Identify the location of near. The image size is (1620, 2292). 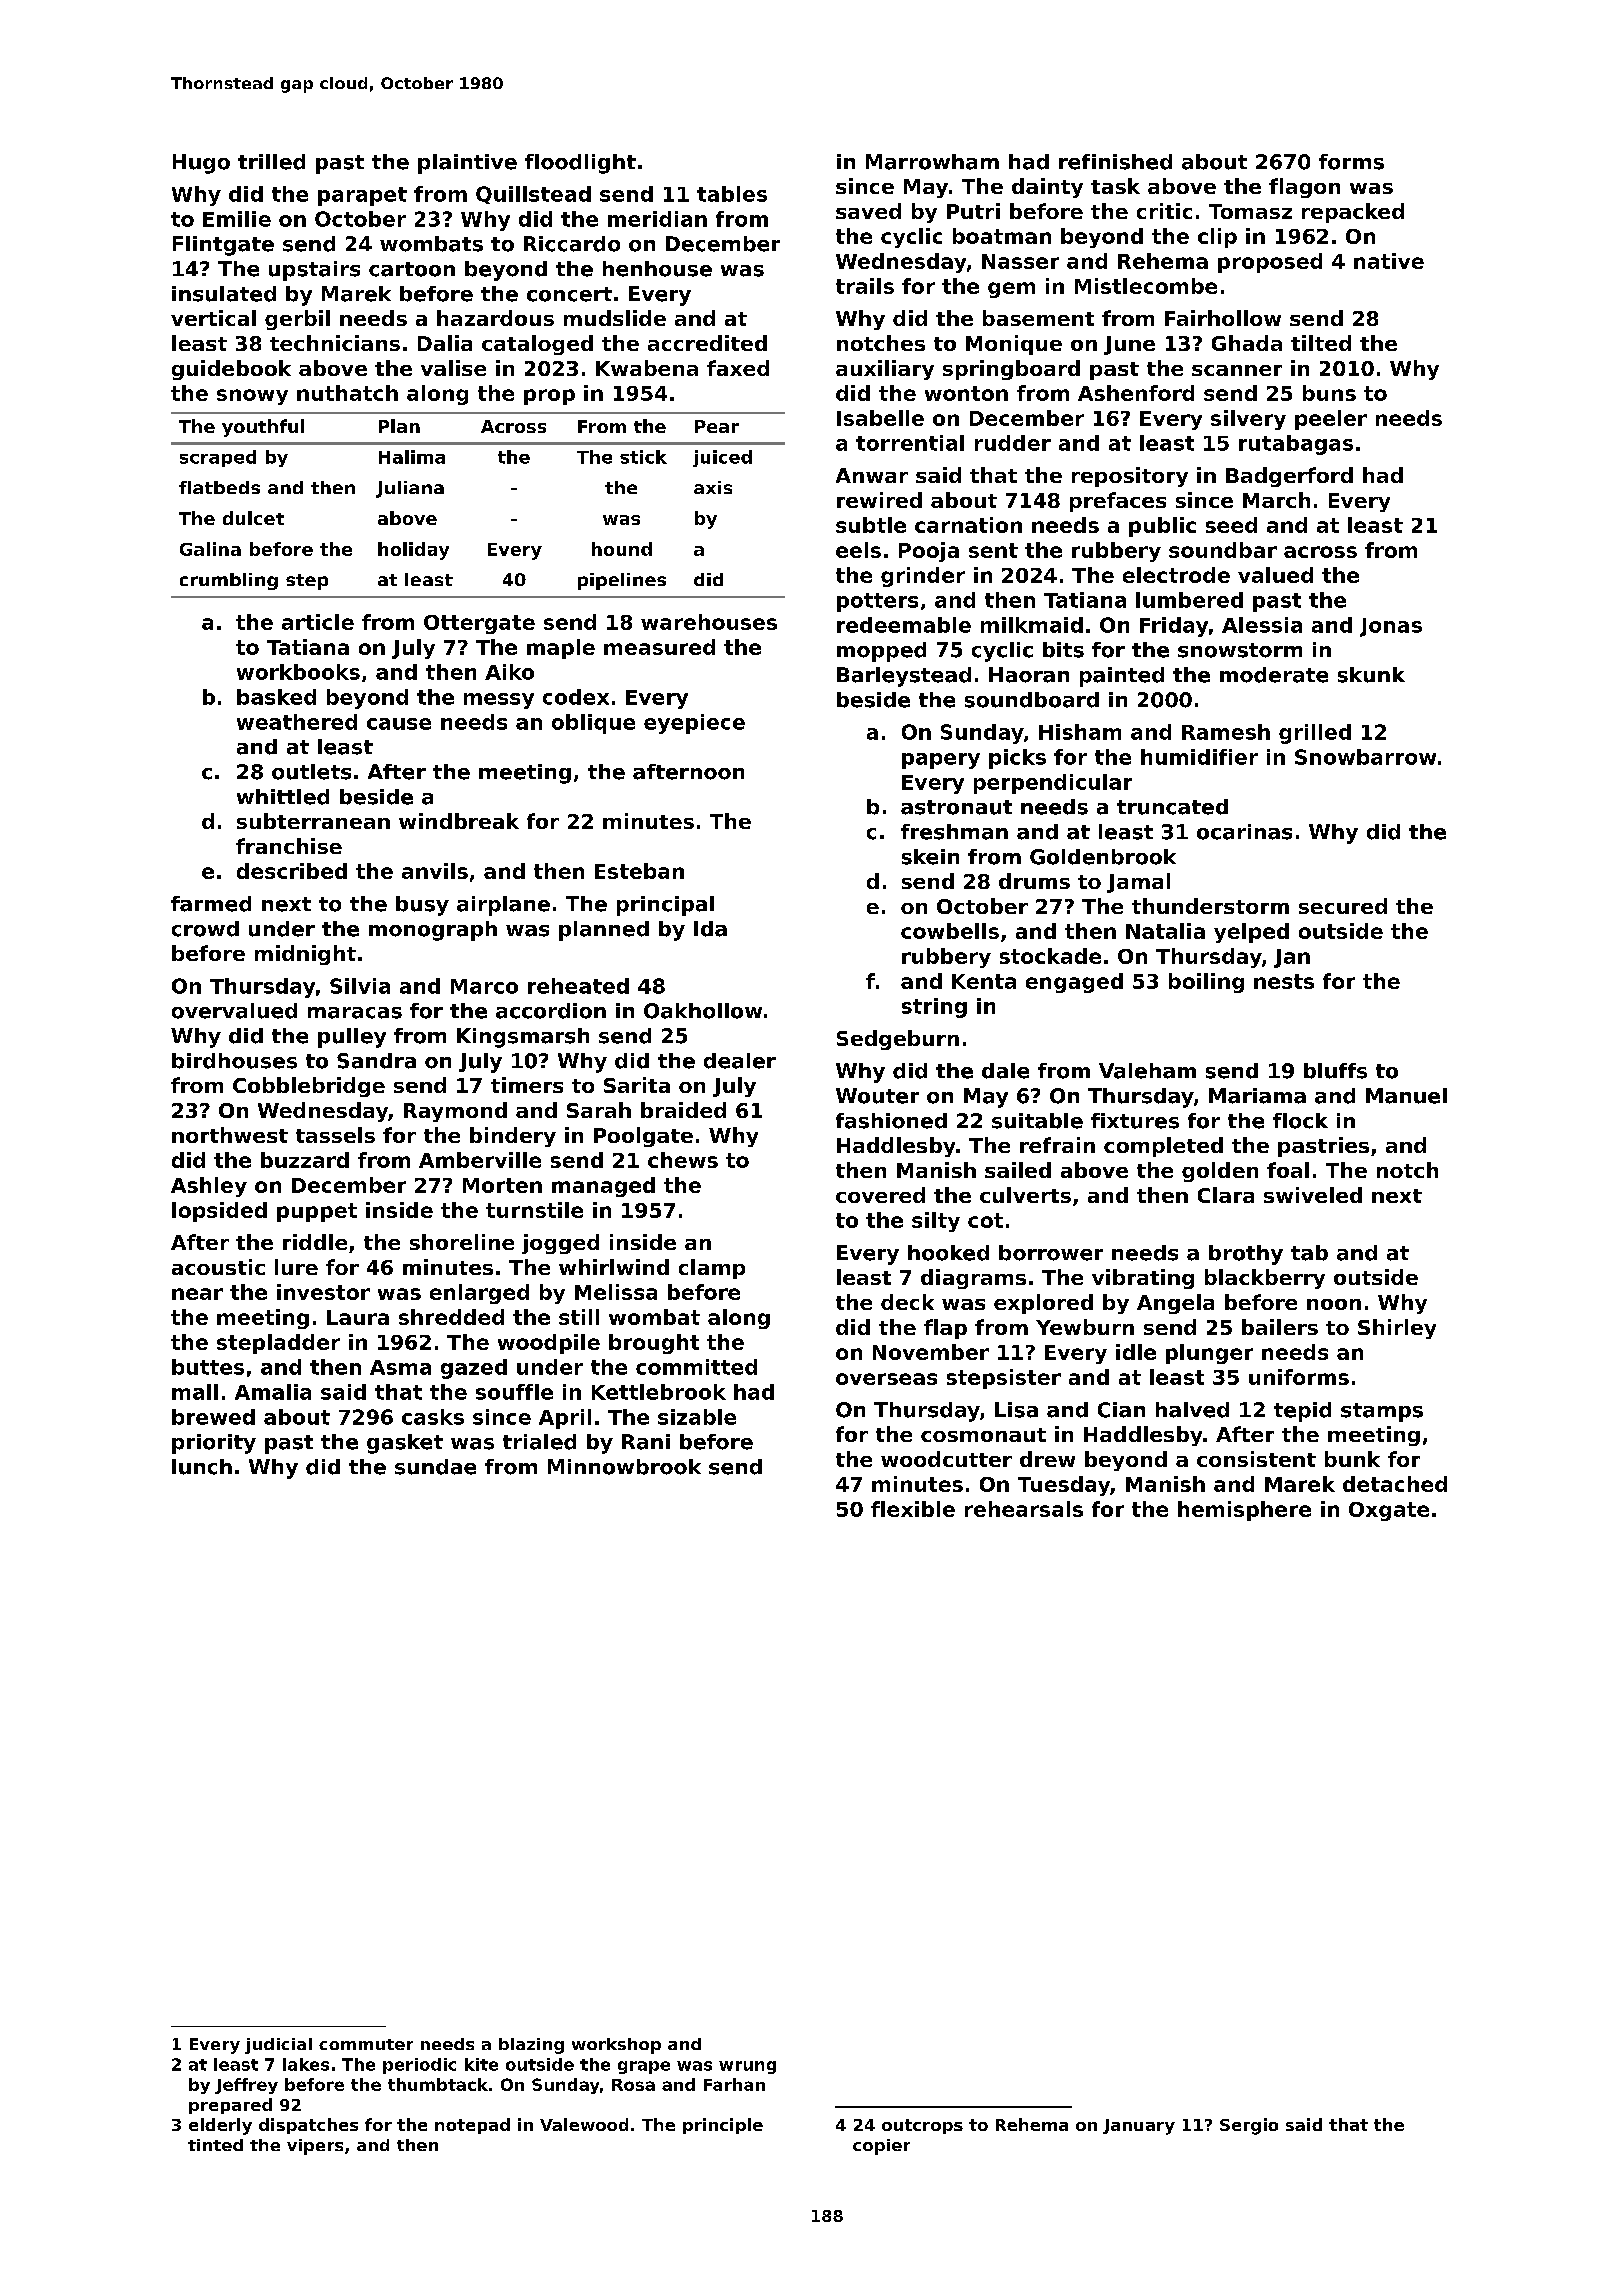
(197, 1294).
